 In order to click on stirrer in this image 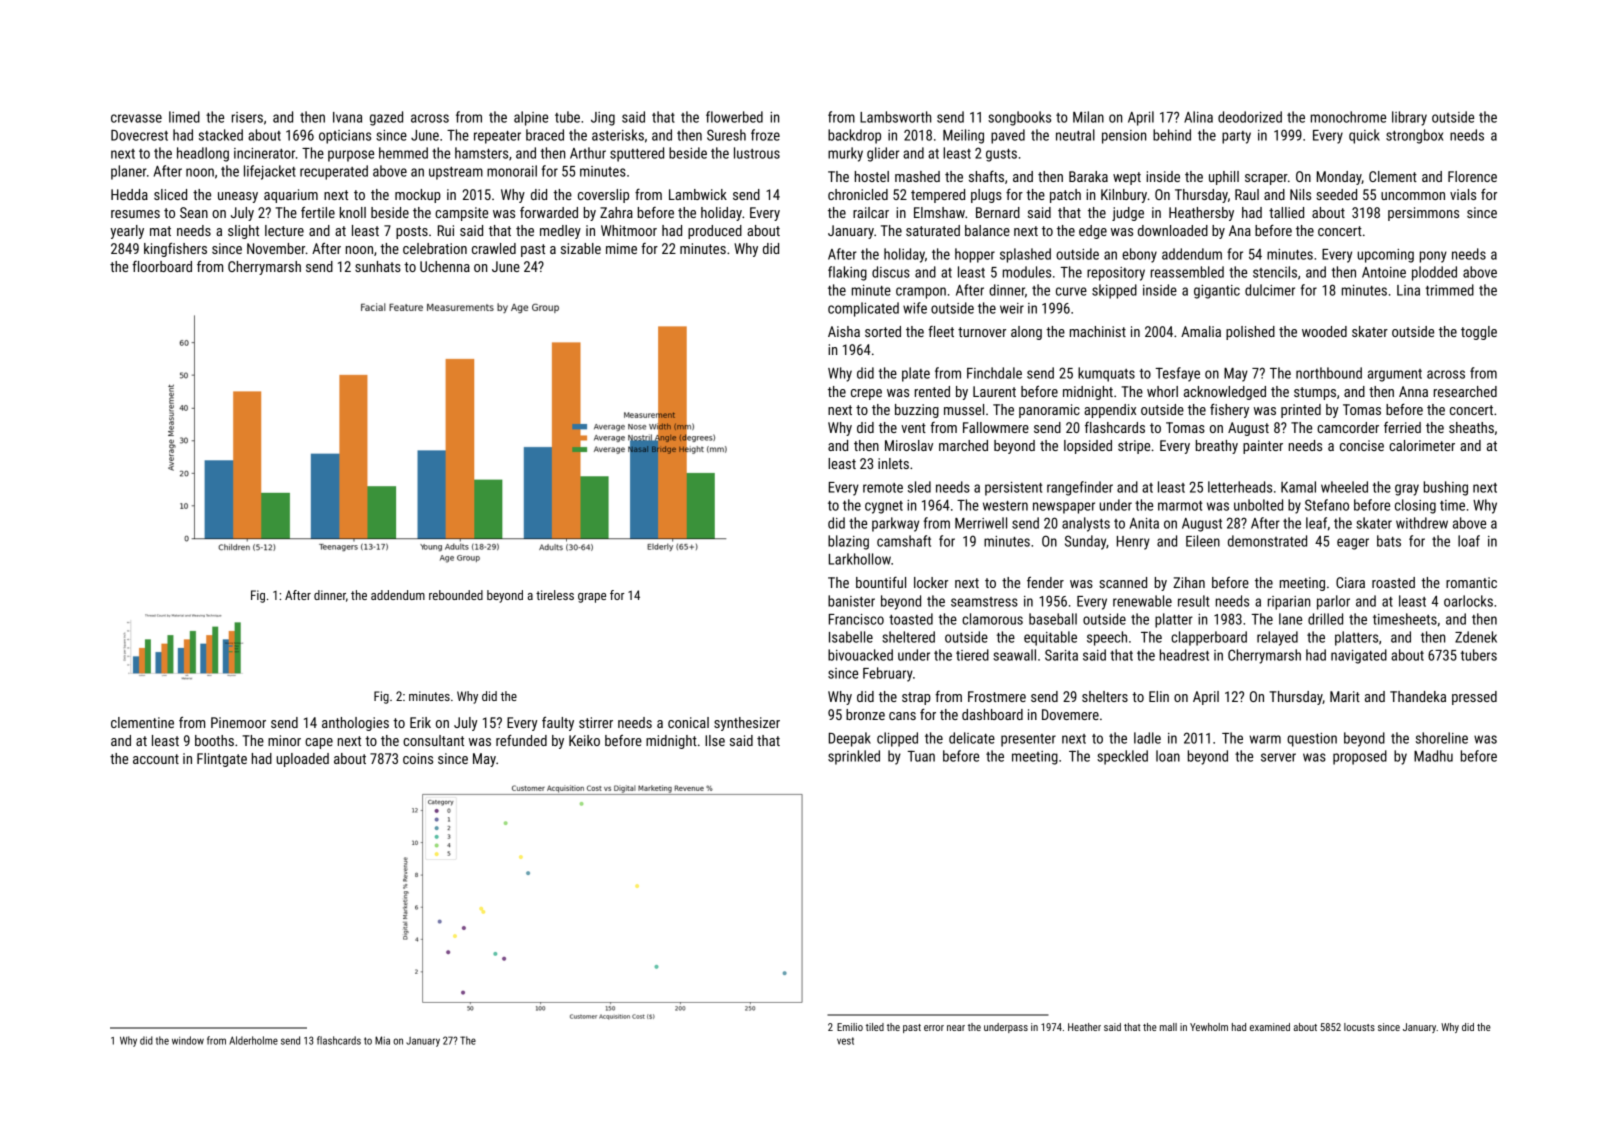, I will do `click(596, 722)`.
